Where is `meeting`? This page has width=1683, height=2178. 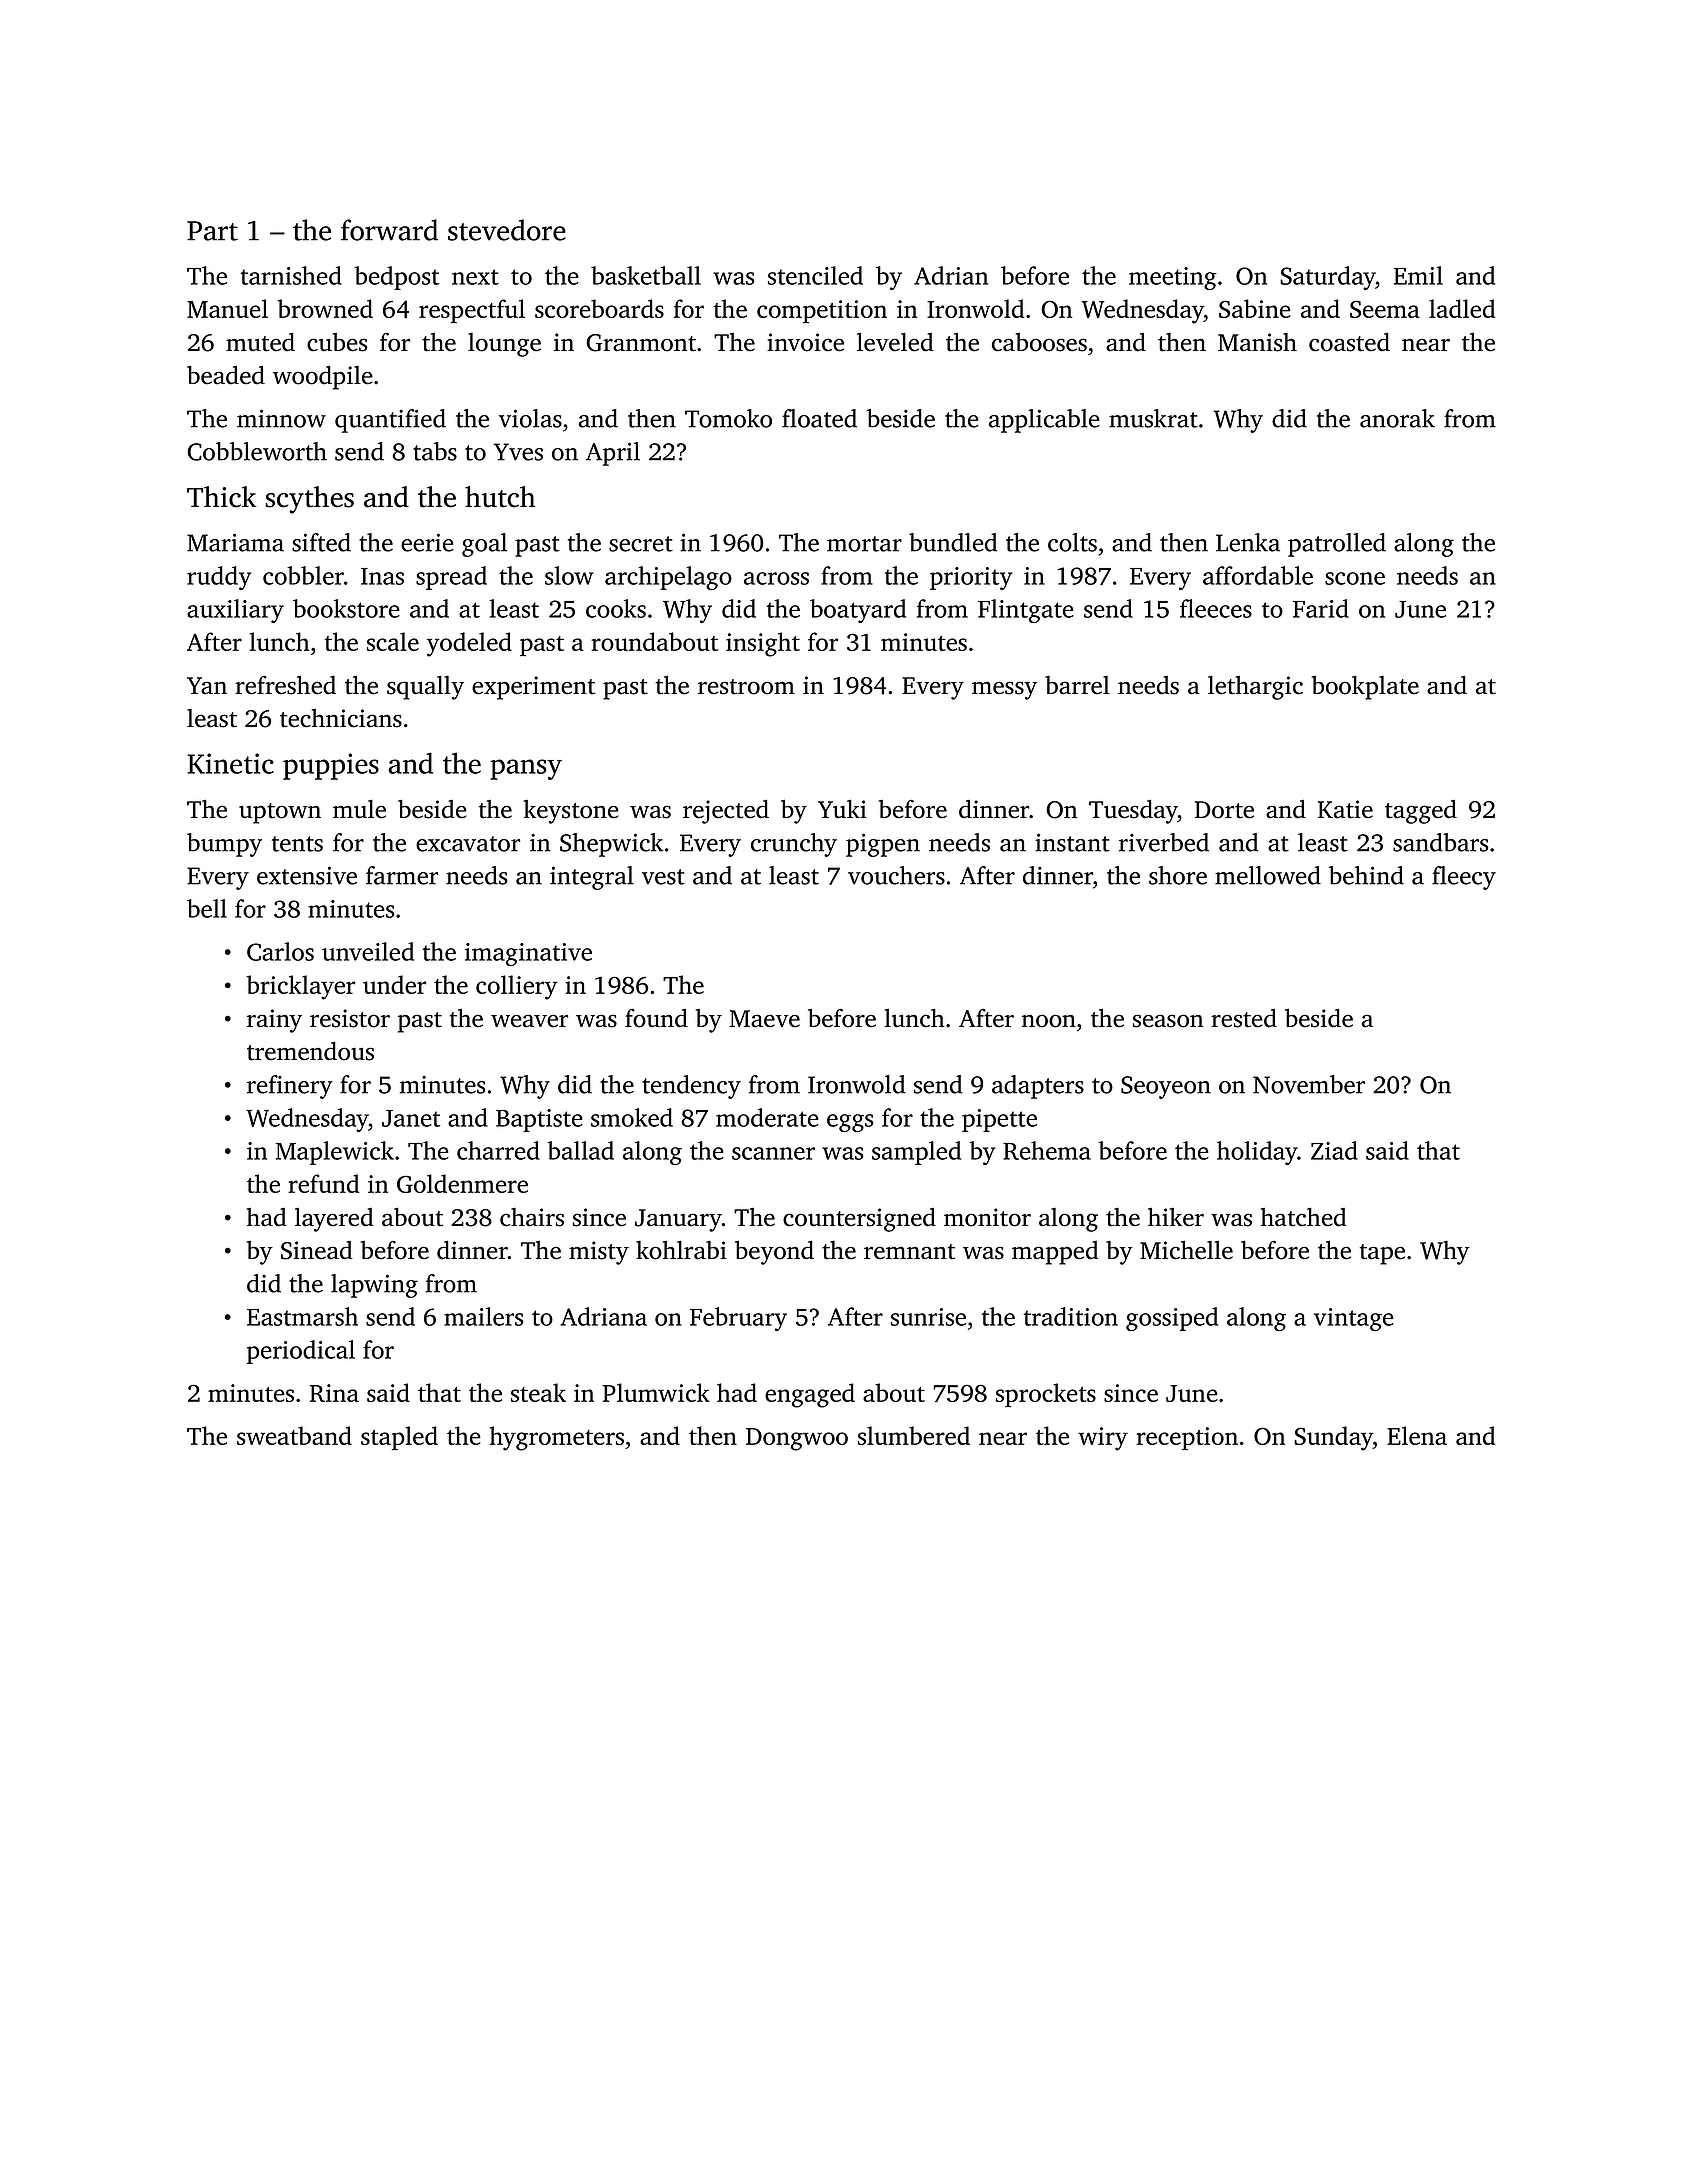 meeting is located at coordinates (1173, 278).
